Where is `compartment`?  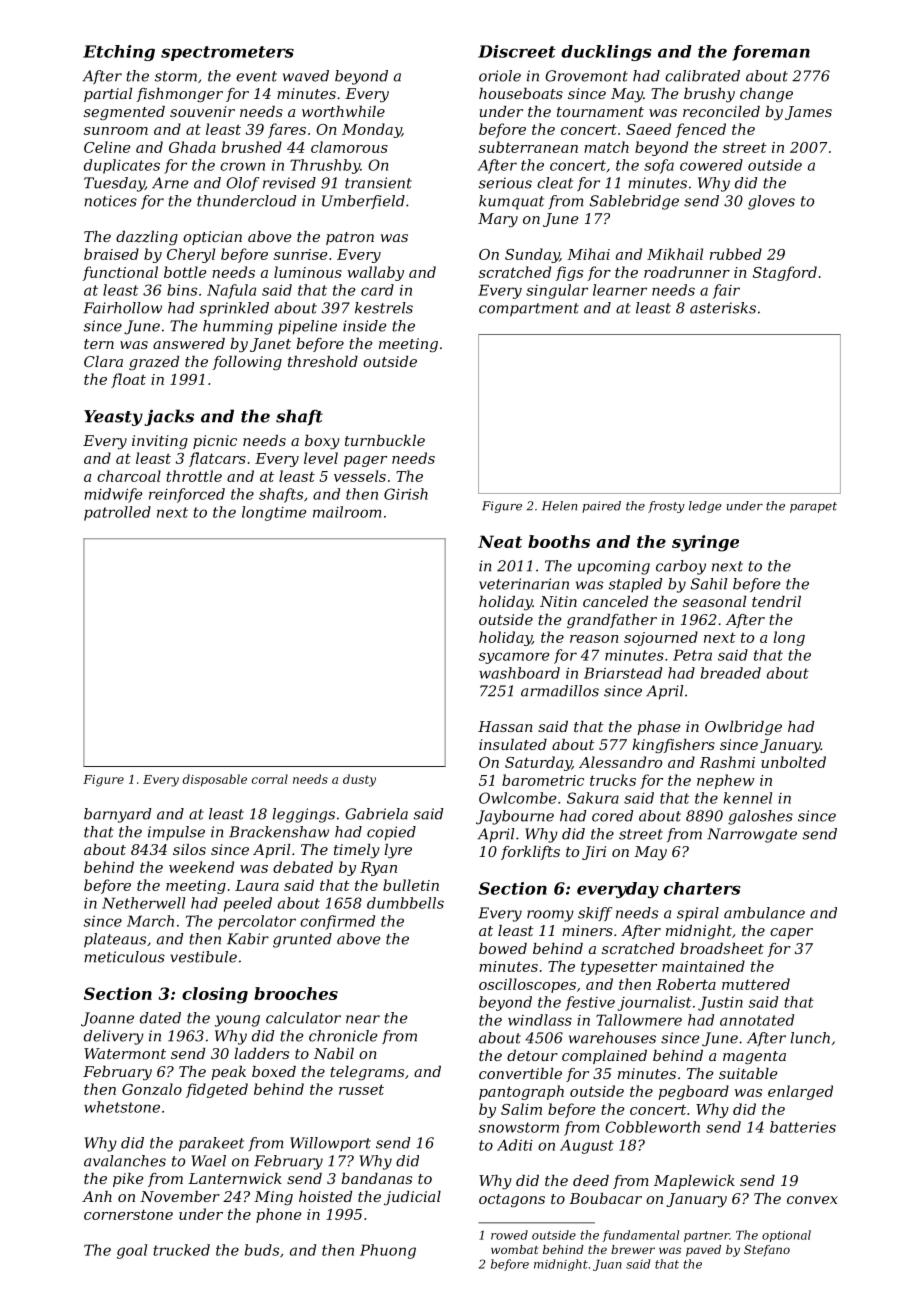 compartment is located at coordinates (529, 310).
